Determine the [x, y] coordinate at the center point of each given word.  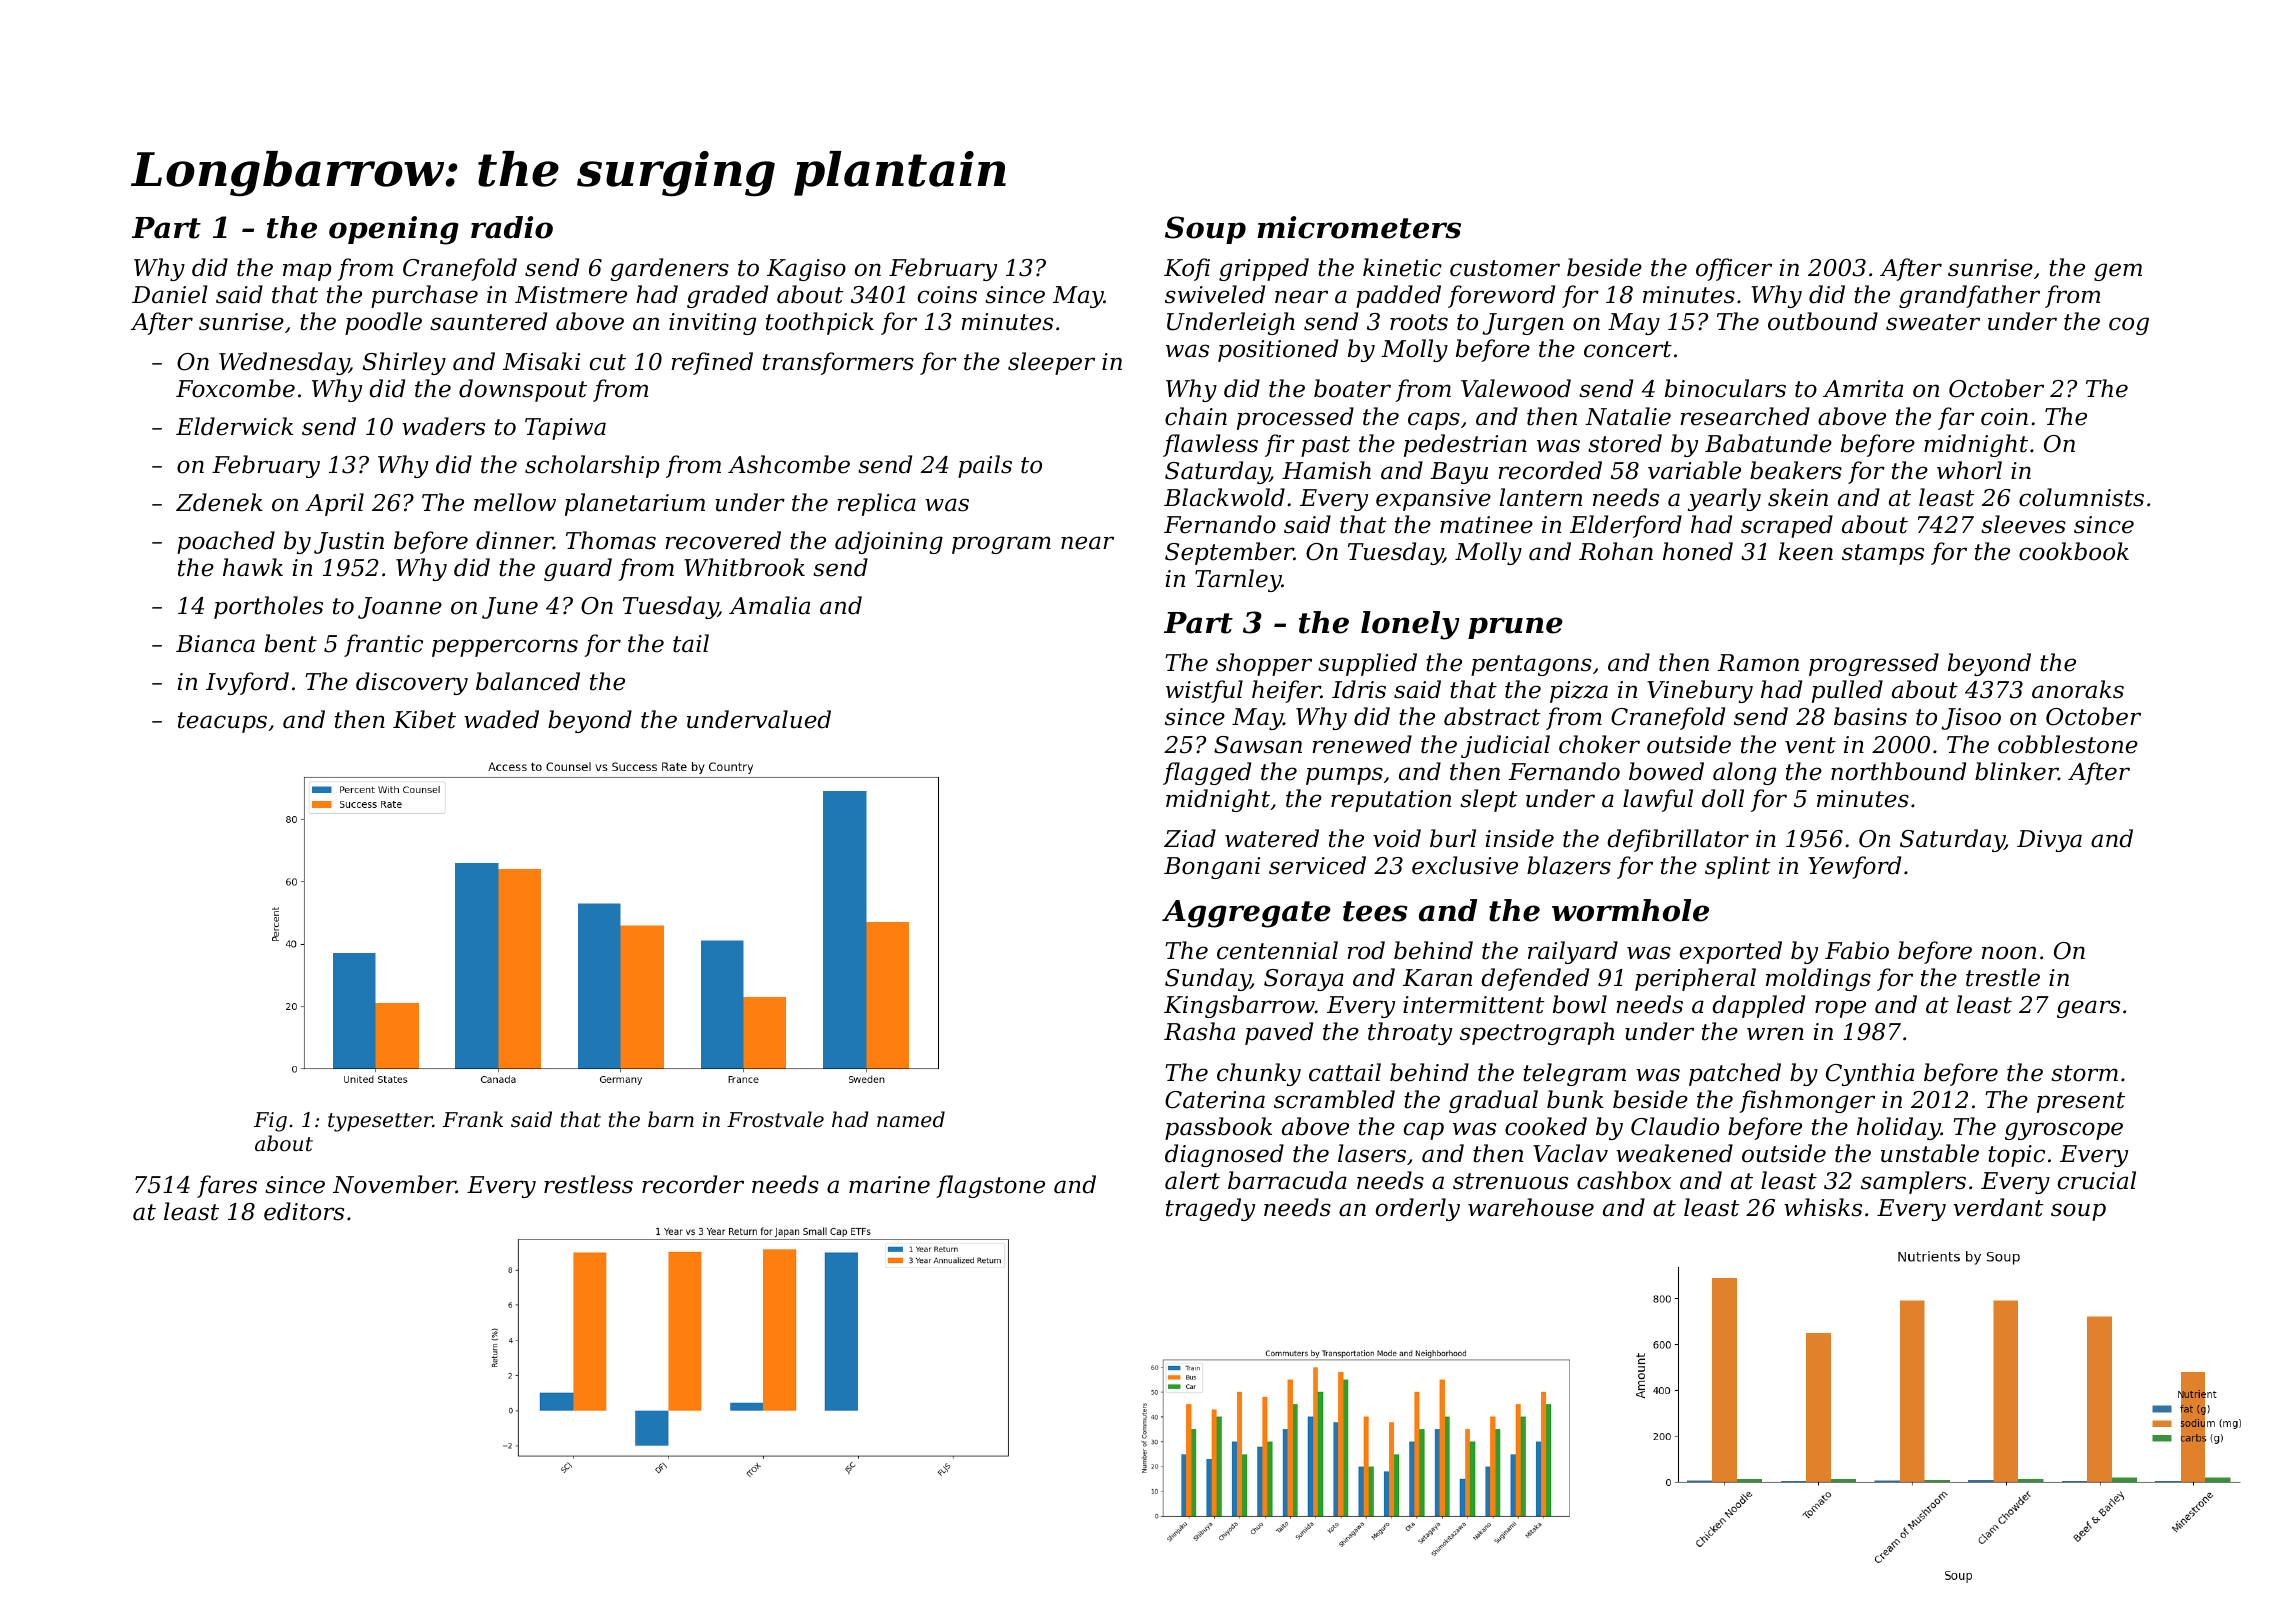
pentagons [1531, 665]
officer [1734, 269]
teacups [222, 722]
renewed [1362, 744]
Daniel [169, 294]
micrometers [1359, 227]
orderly [1418, 1209]
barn [671, 1119]
